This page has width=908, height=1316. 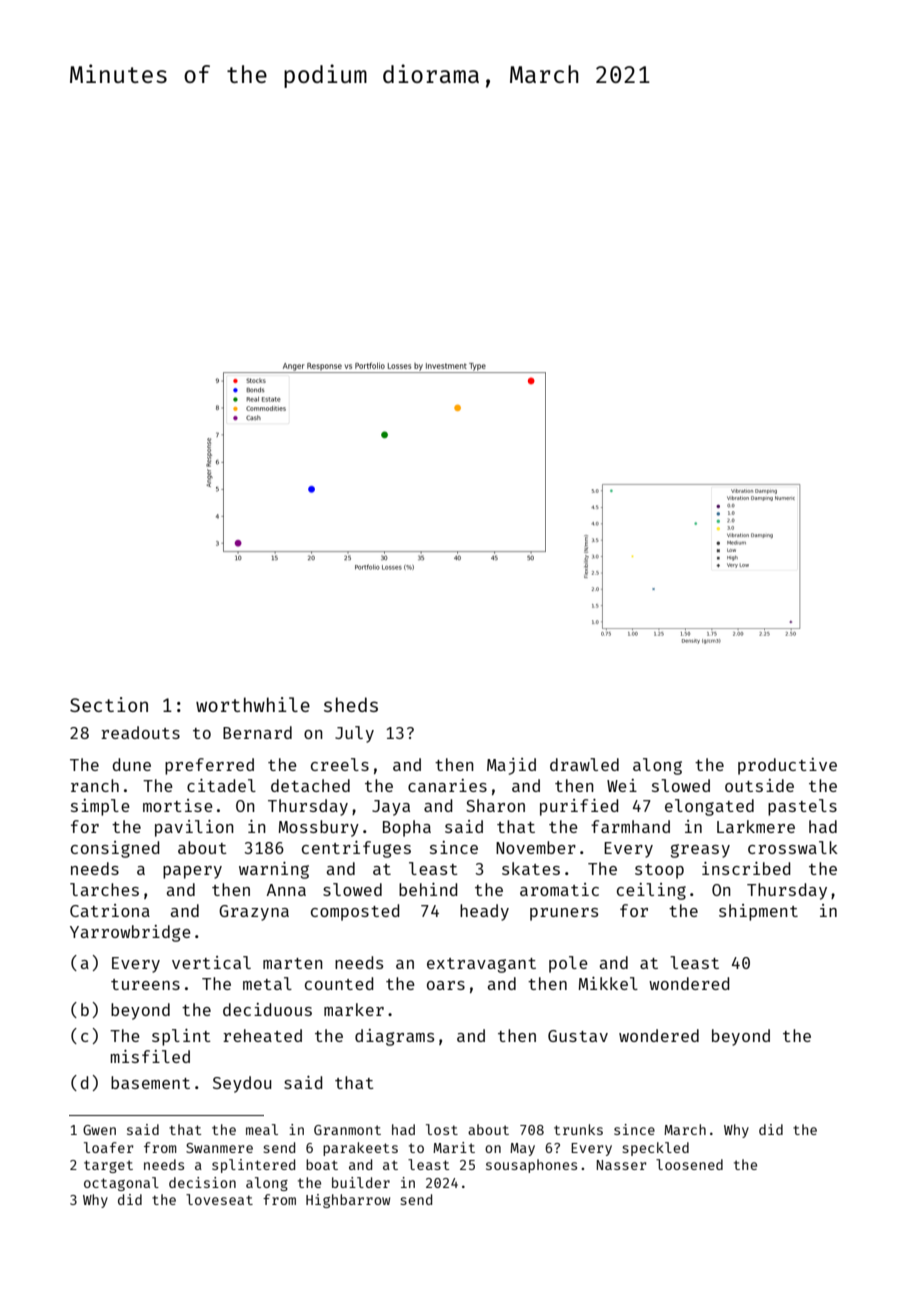 What do you see at coordinates (253, 704) in the page?
I see `worthwhile` at bounding box center [253, 704].
